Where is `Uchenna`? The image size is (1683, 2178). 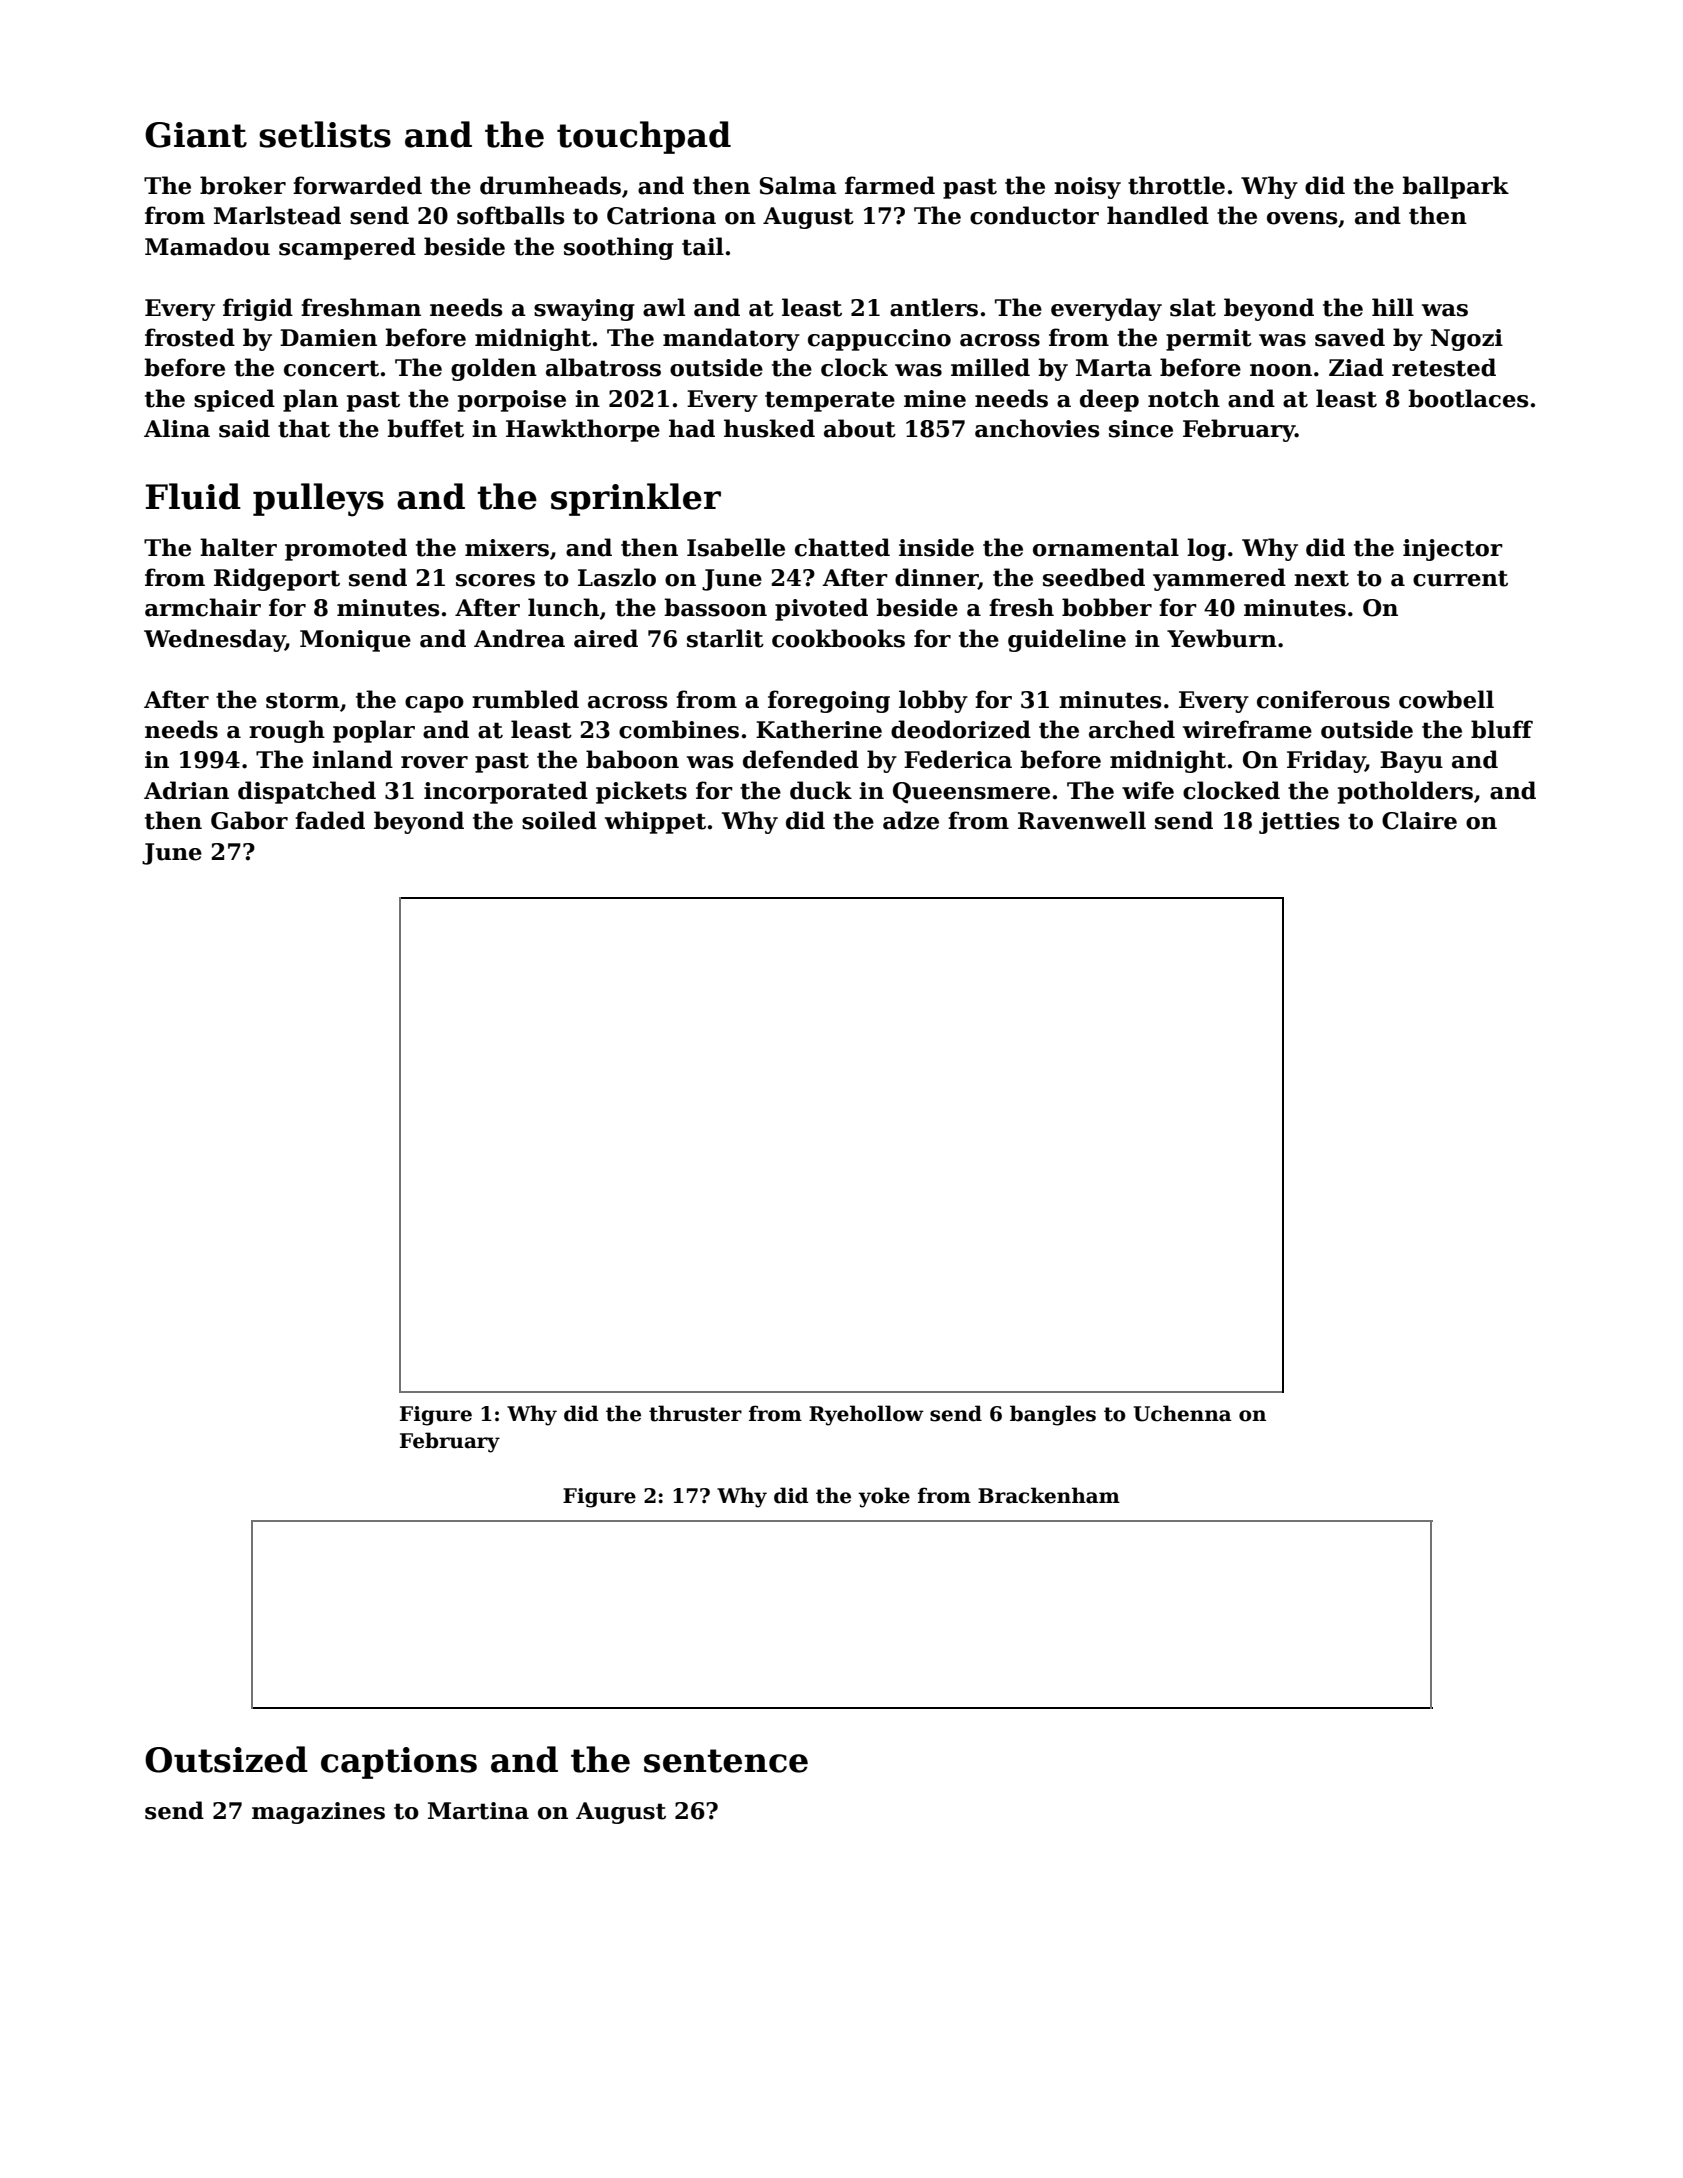 Uchenna is located at coordinates (1183, 1413).
